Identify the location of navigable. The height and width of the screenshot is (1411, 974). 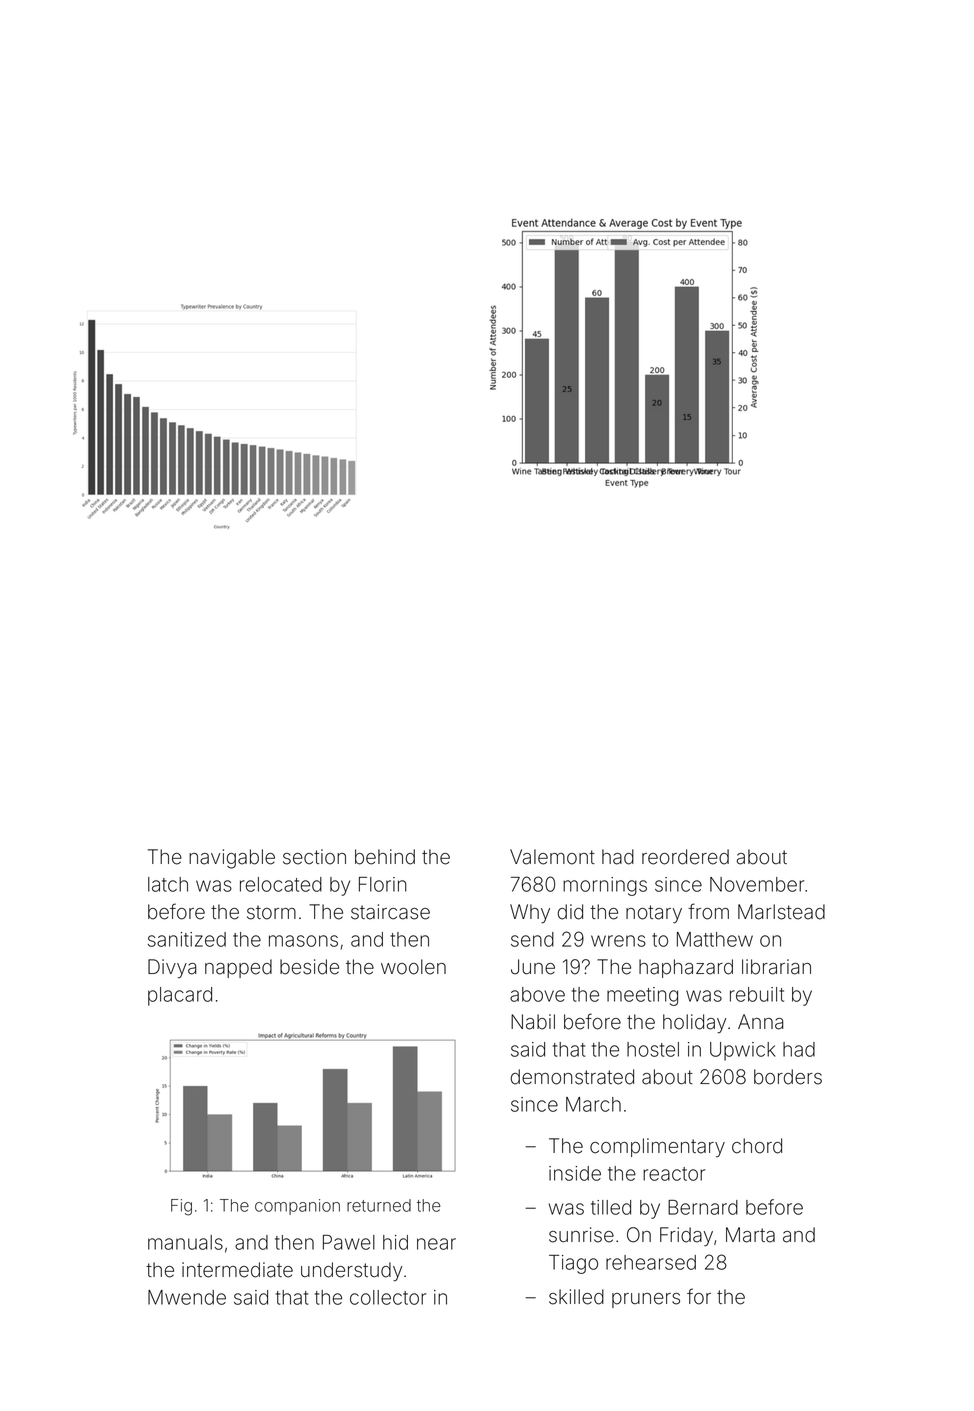
(232, 859).
